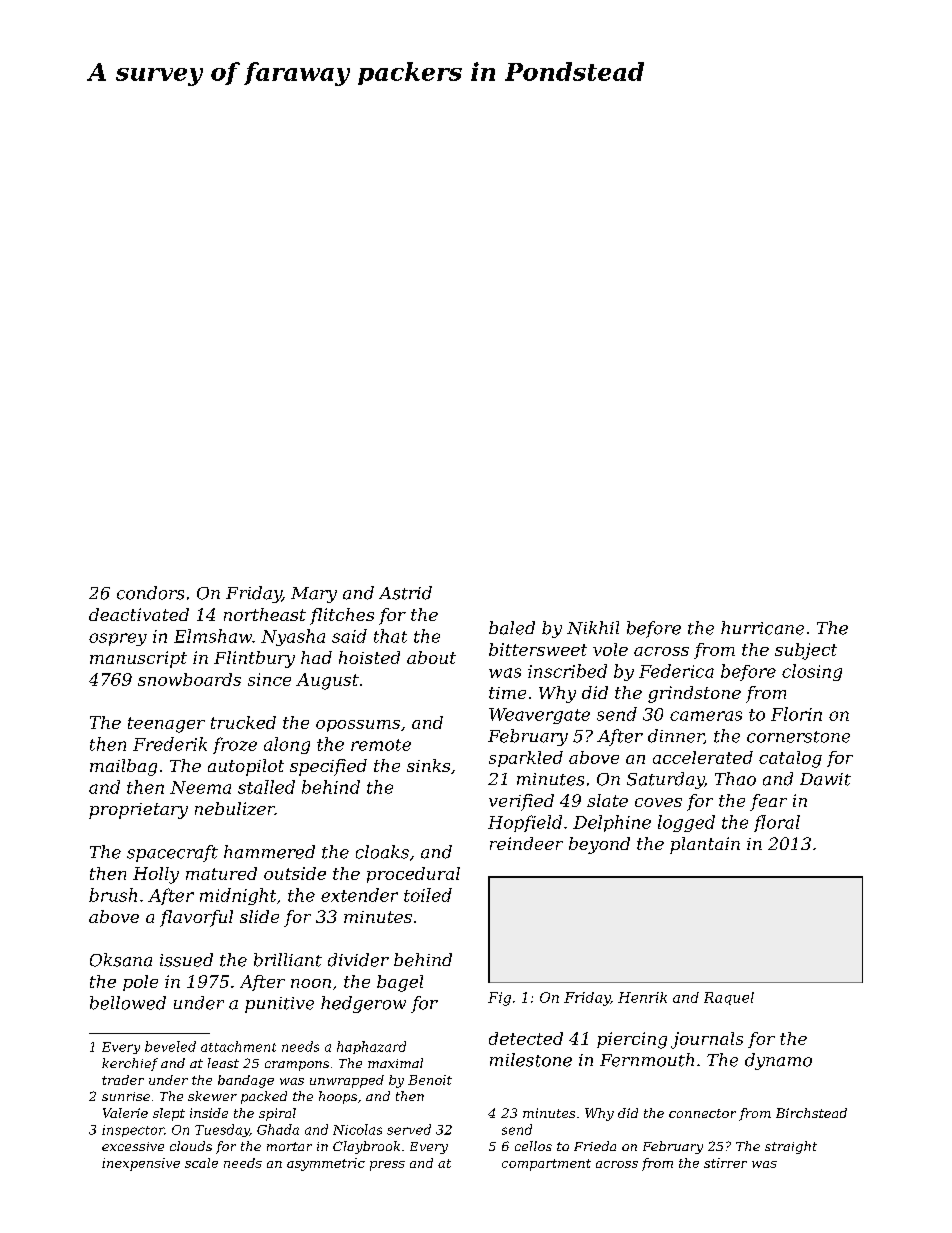 The image size is (952, 1233). I want to click on bittersweet, so click(538, 649).
